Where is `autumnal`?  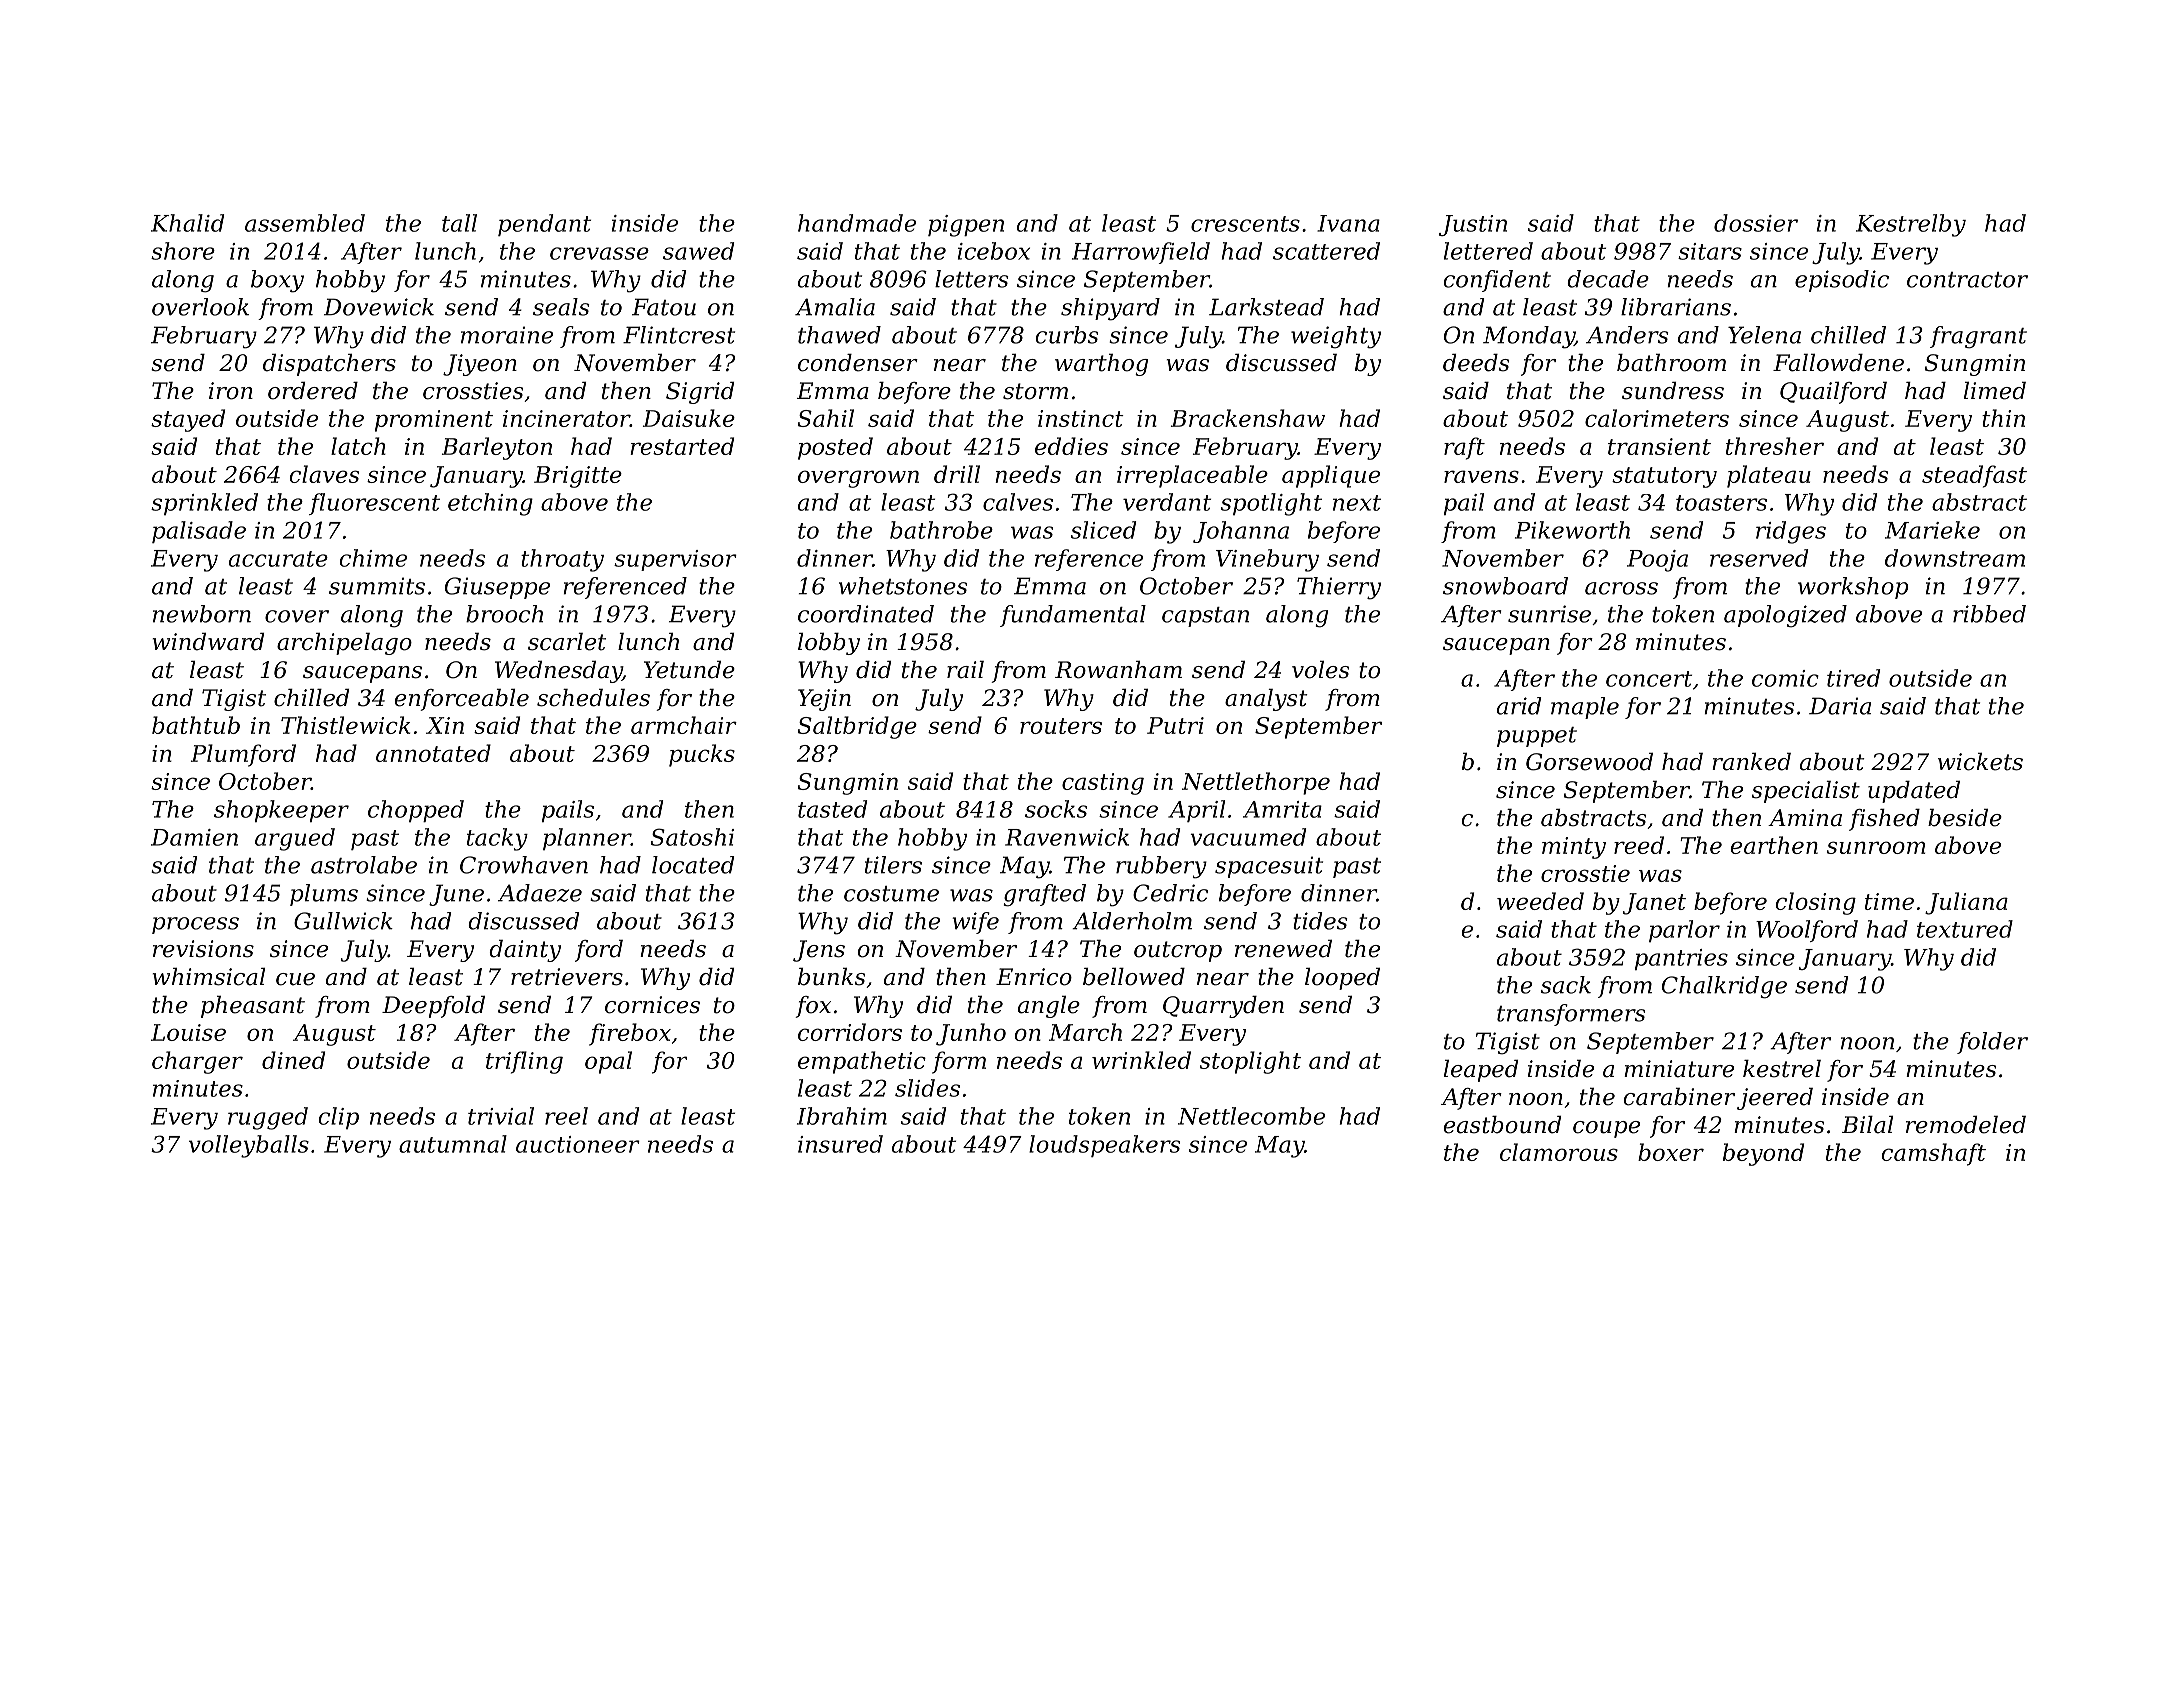 autumnal is located at coordinates (453, 1144).
